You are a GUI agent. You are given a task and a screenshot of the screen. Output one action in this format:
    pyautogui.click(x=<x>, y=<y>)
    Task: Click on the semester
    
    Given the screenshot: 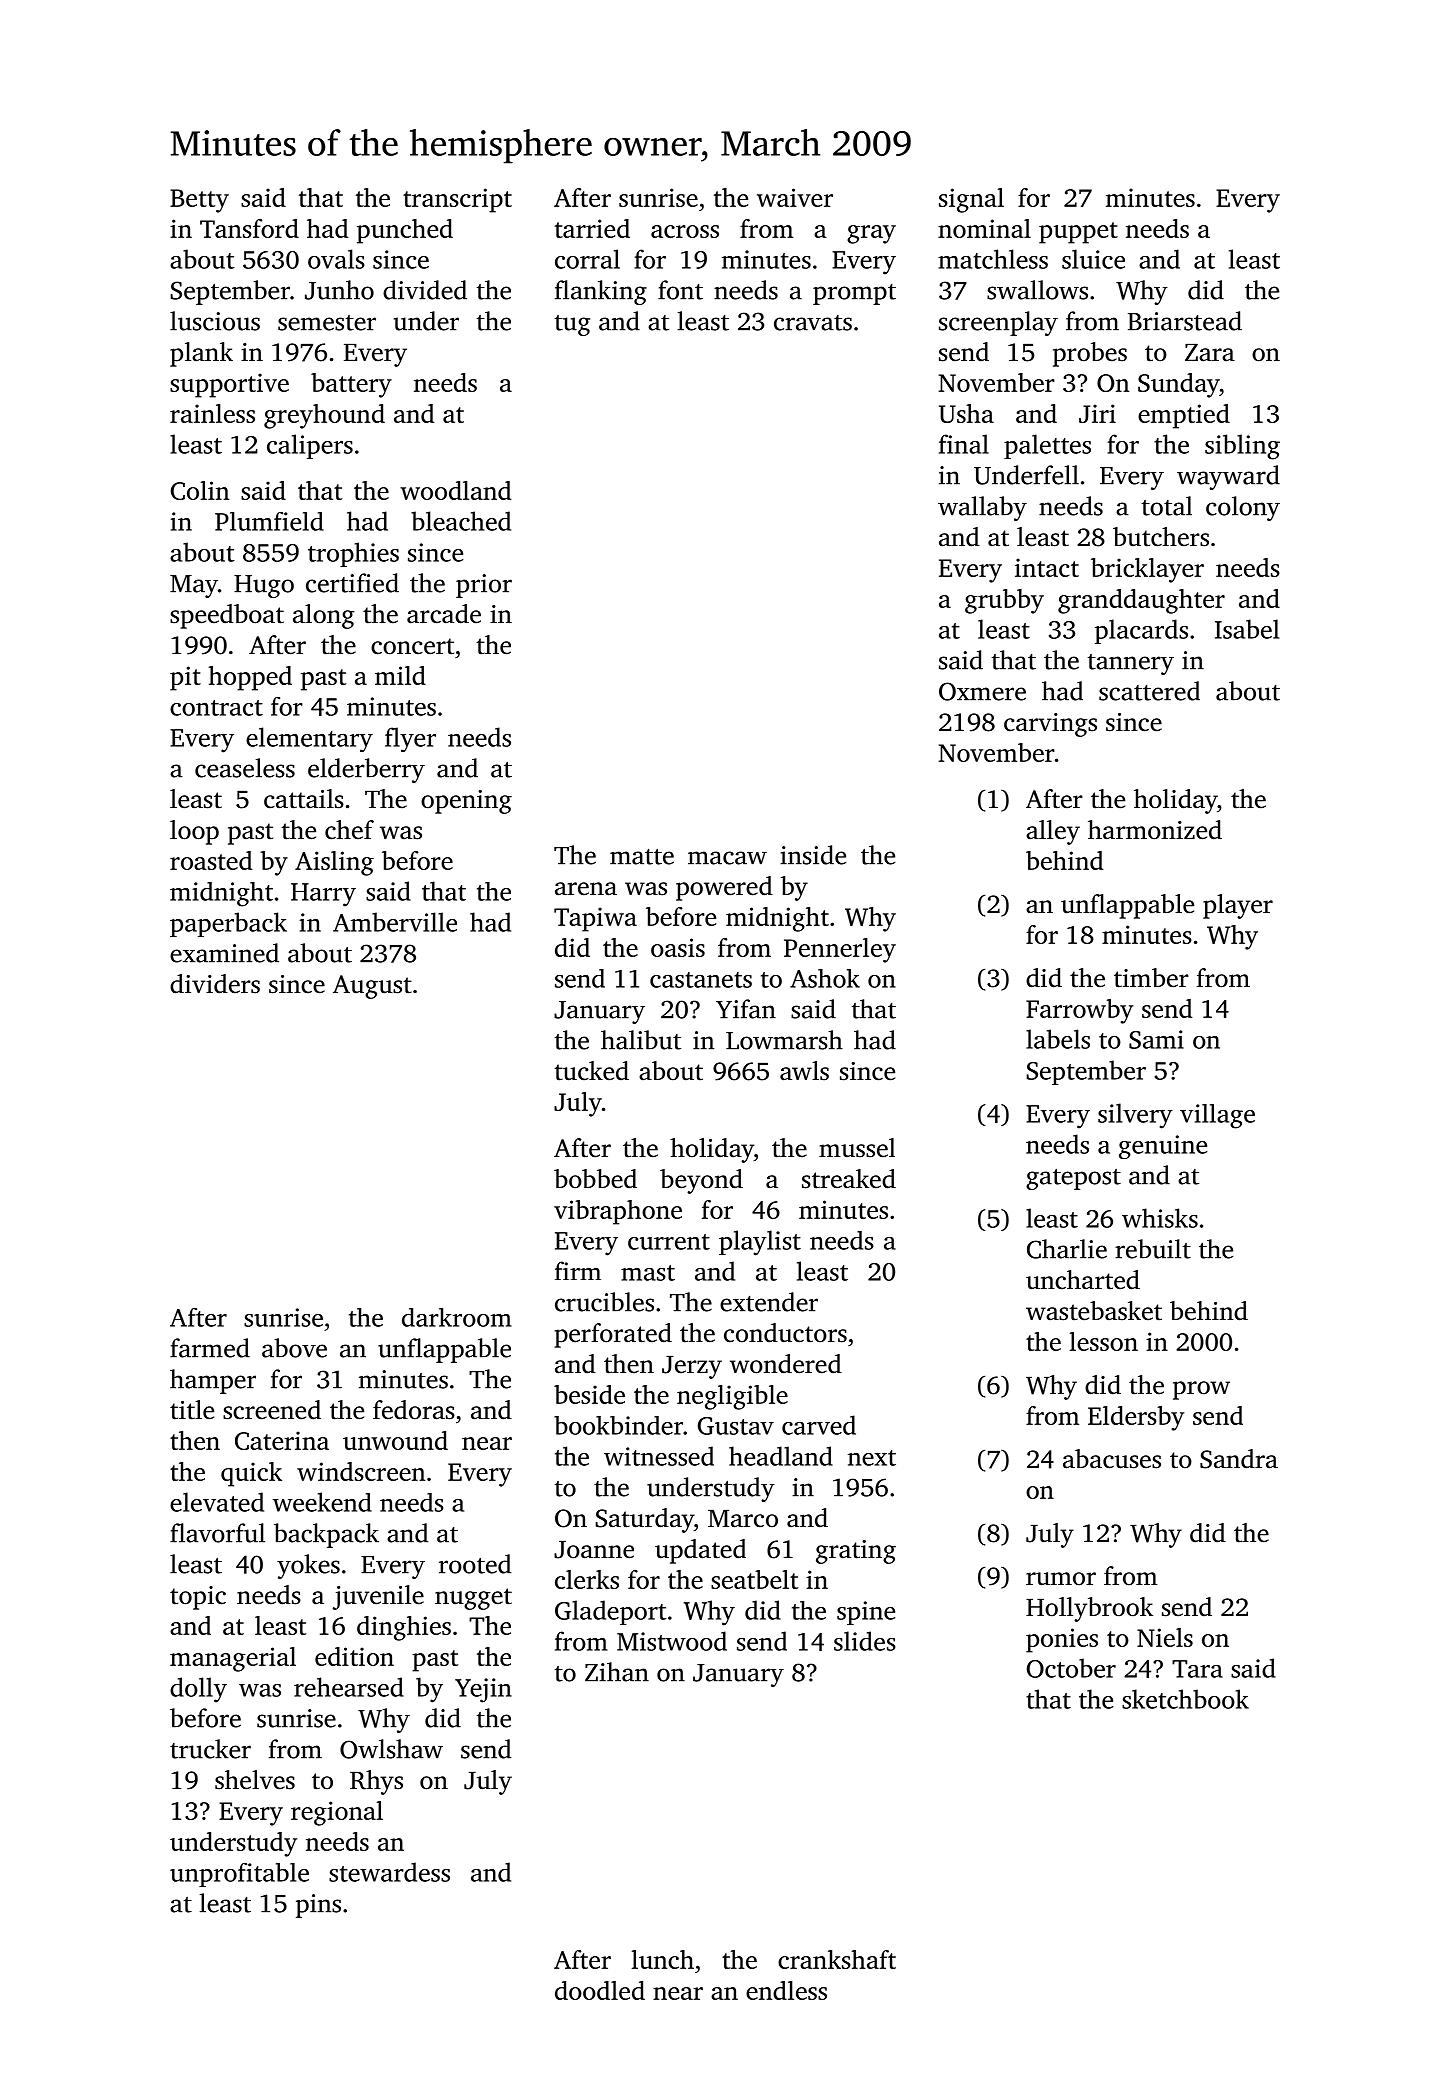 What is the action you would take?
    pyautogui.click(x=327, y=323)
